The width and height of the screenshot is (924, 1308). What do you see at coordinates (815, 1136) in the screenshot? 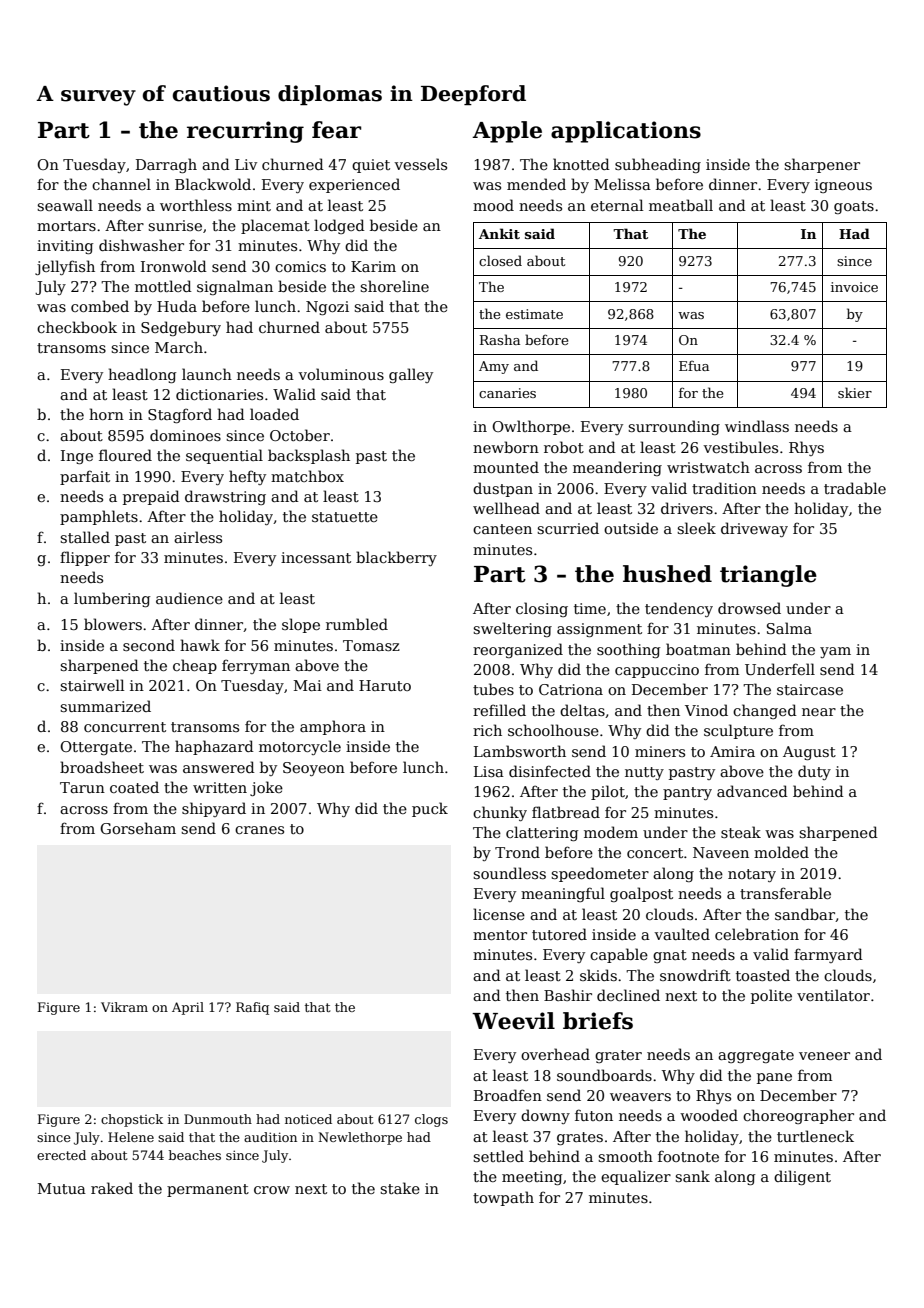
I see `turtleneck` at bounding box center [815, 1136].
